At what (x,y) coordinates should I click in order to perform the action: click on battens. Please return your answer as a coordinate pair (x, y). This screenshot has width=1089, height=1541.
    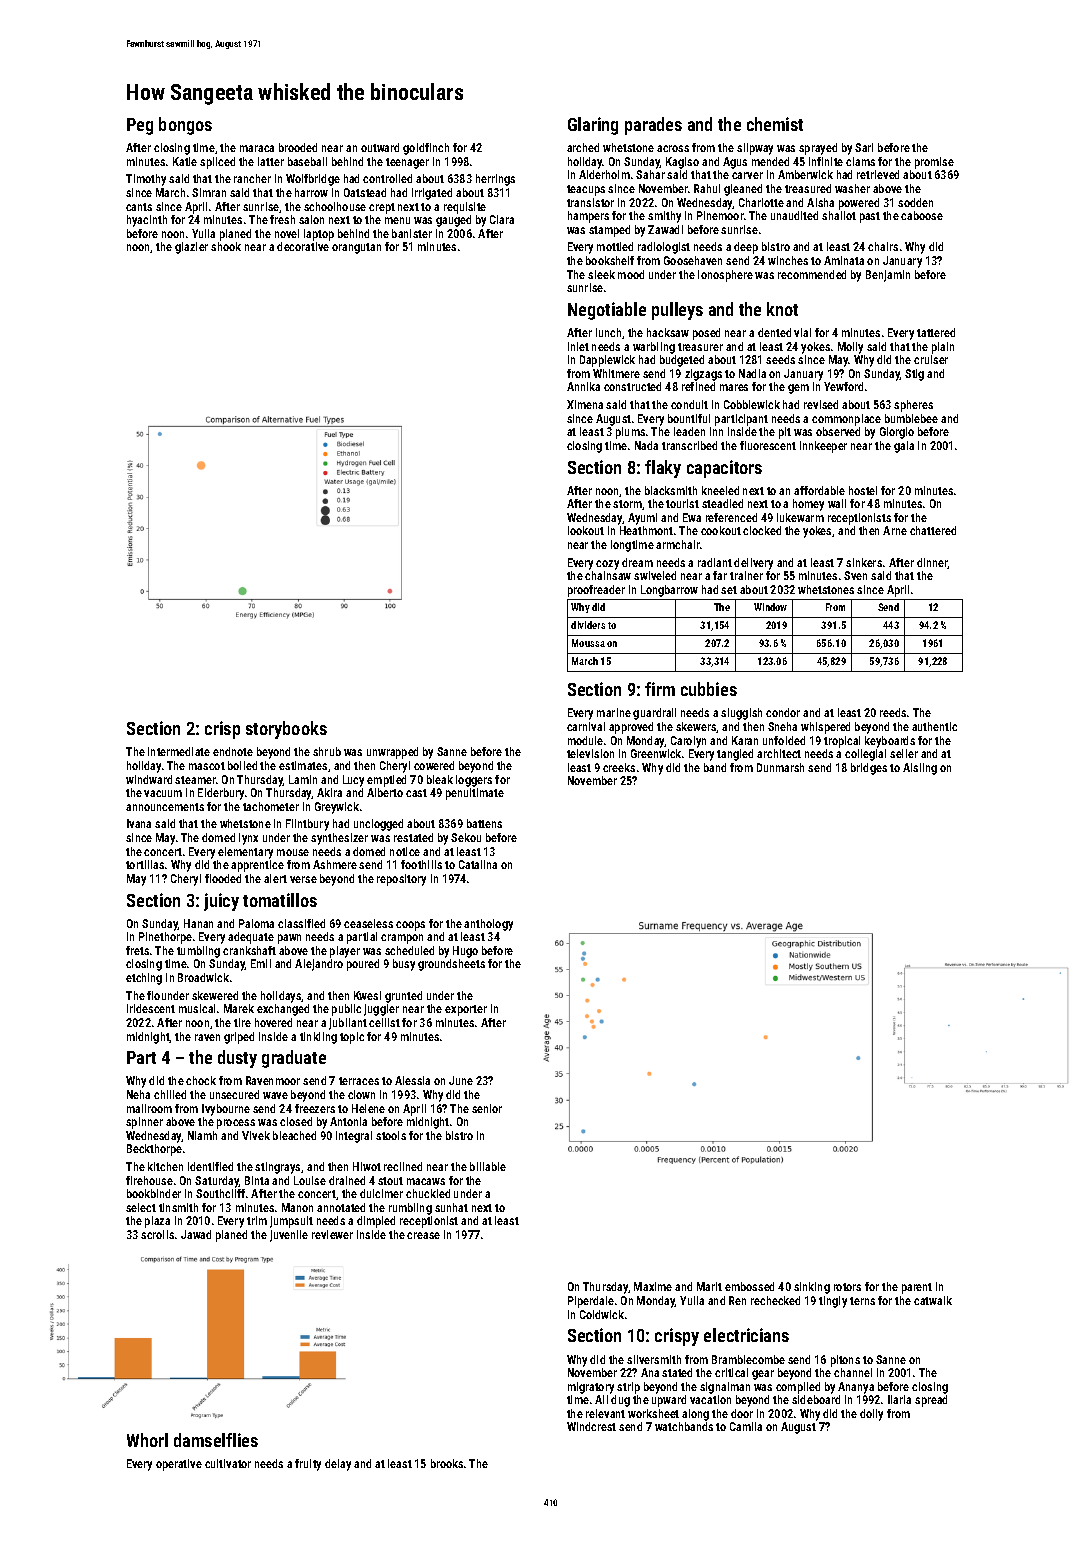
    Looking at the image, I should click on (484, 823).
